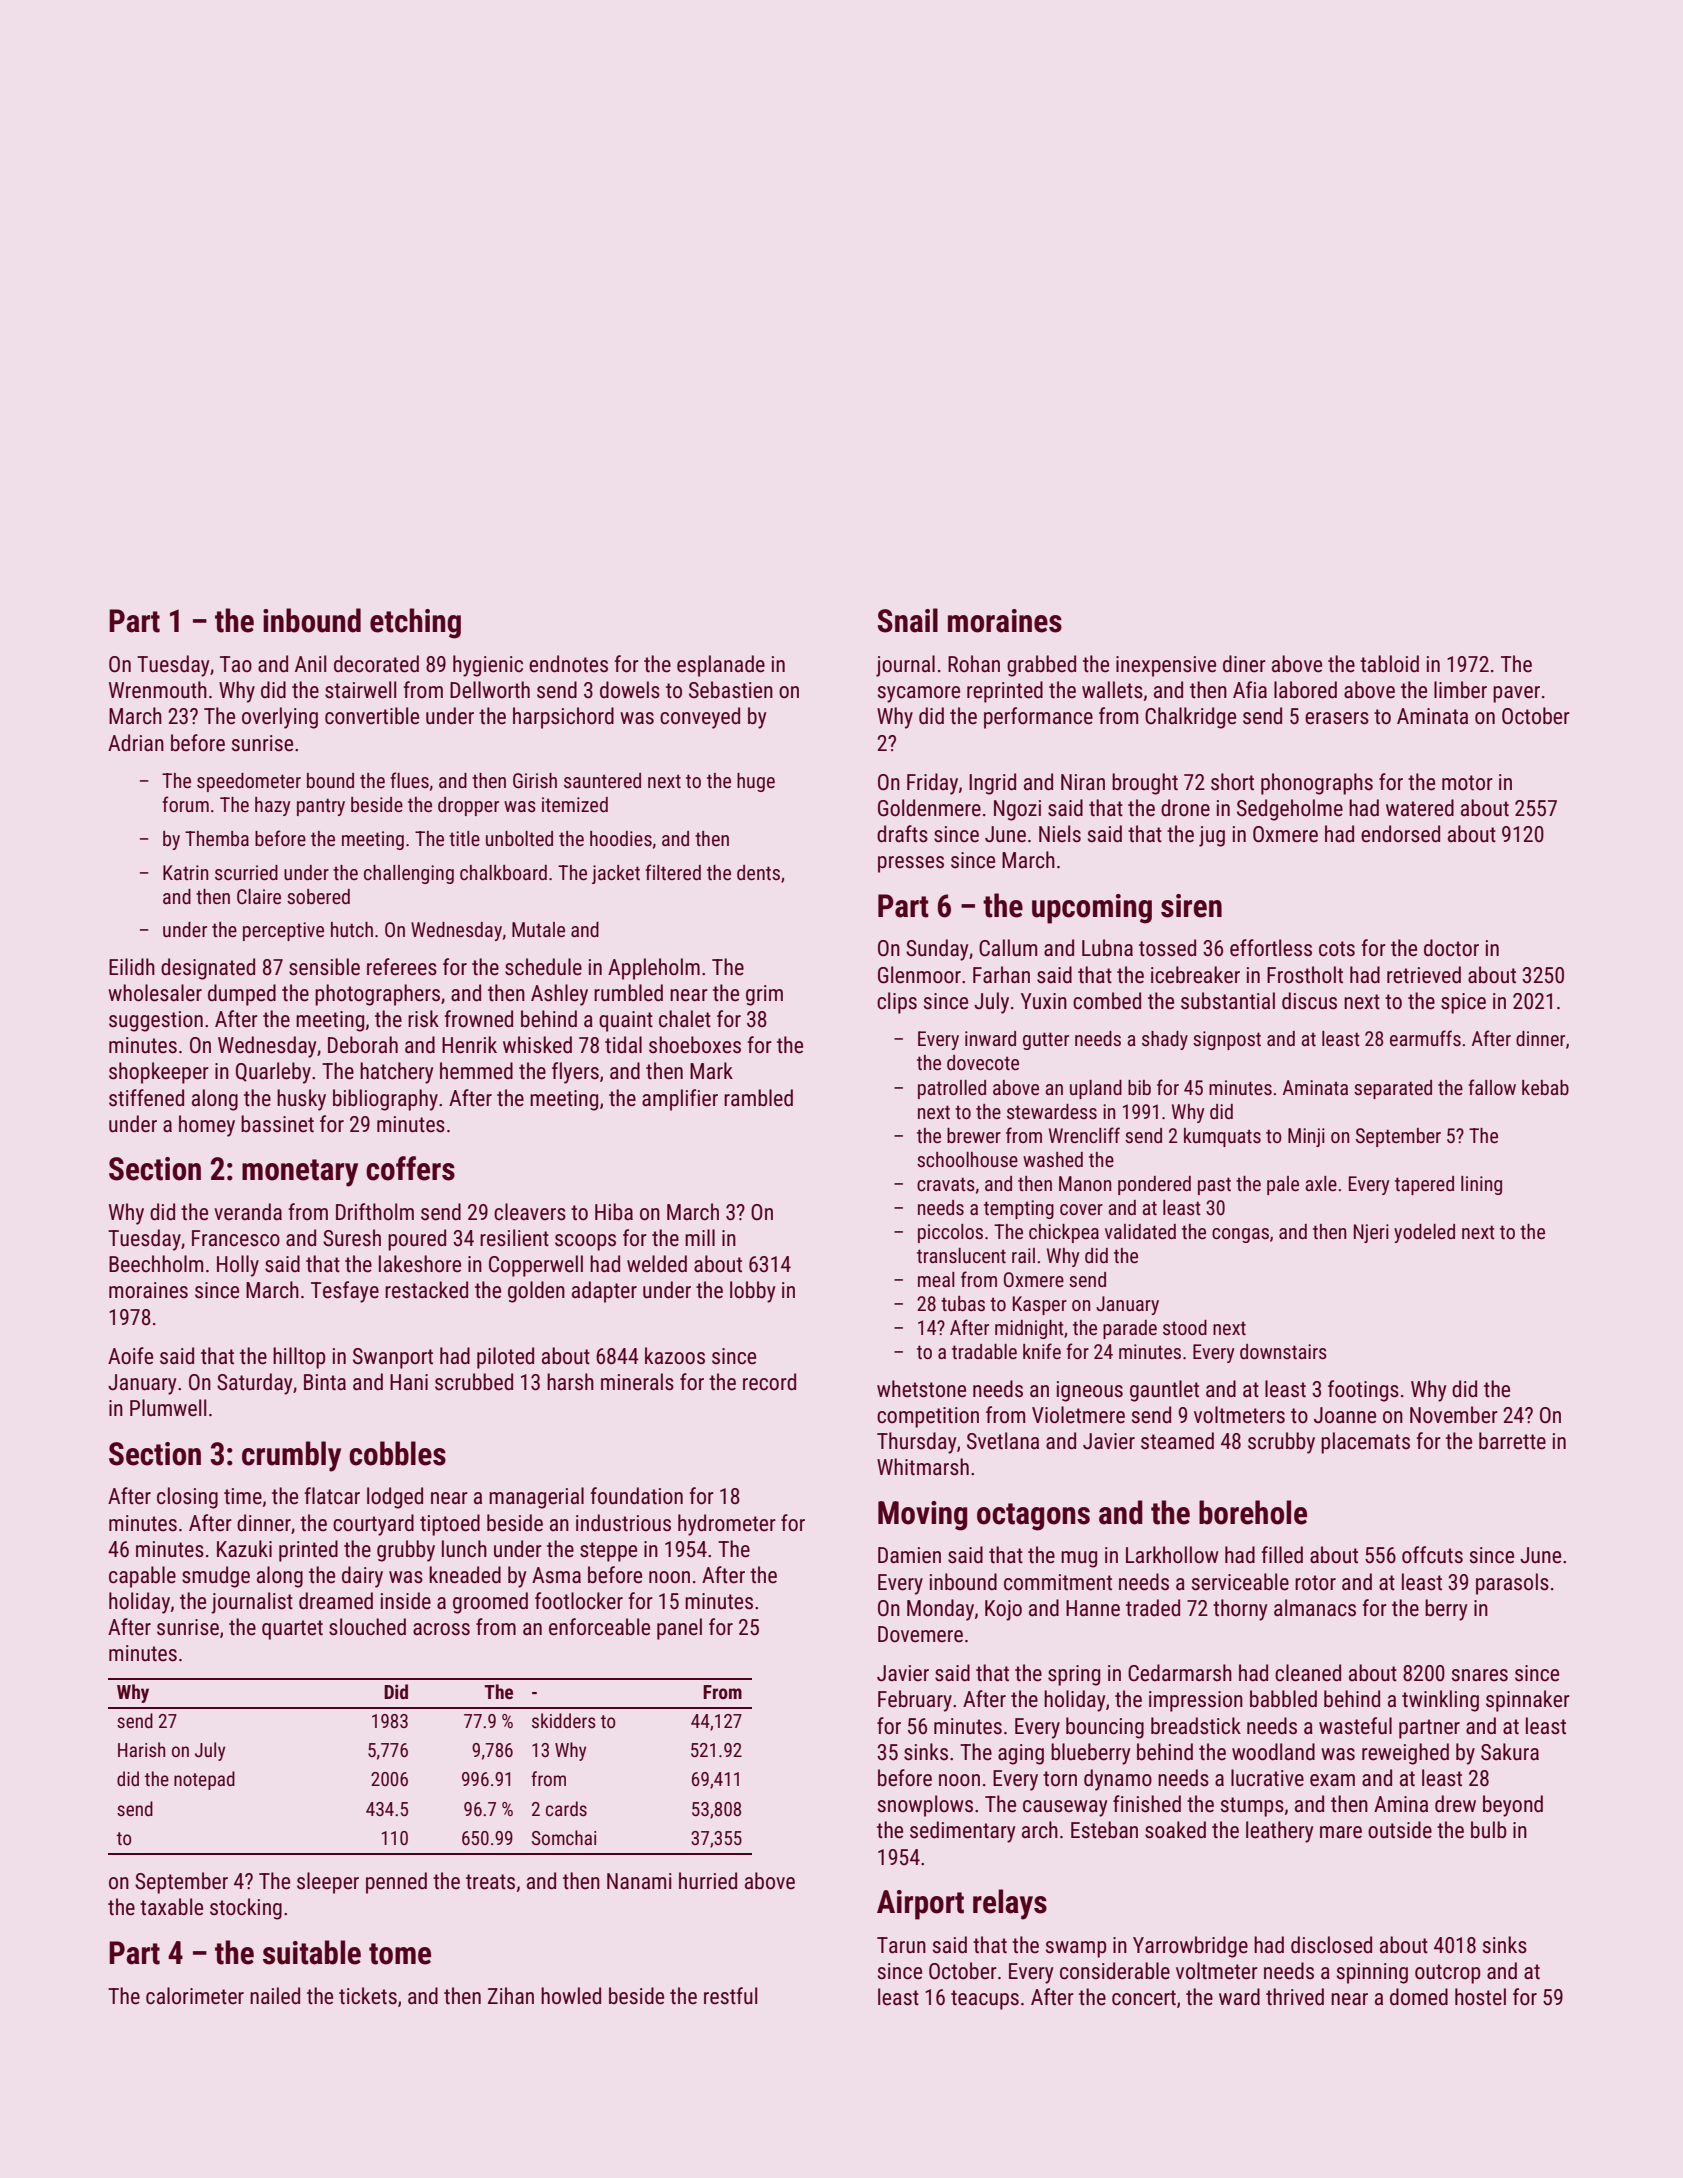  I want to click on calorimeter, so click(195, 1996).
